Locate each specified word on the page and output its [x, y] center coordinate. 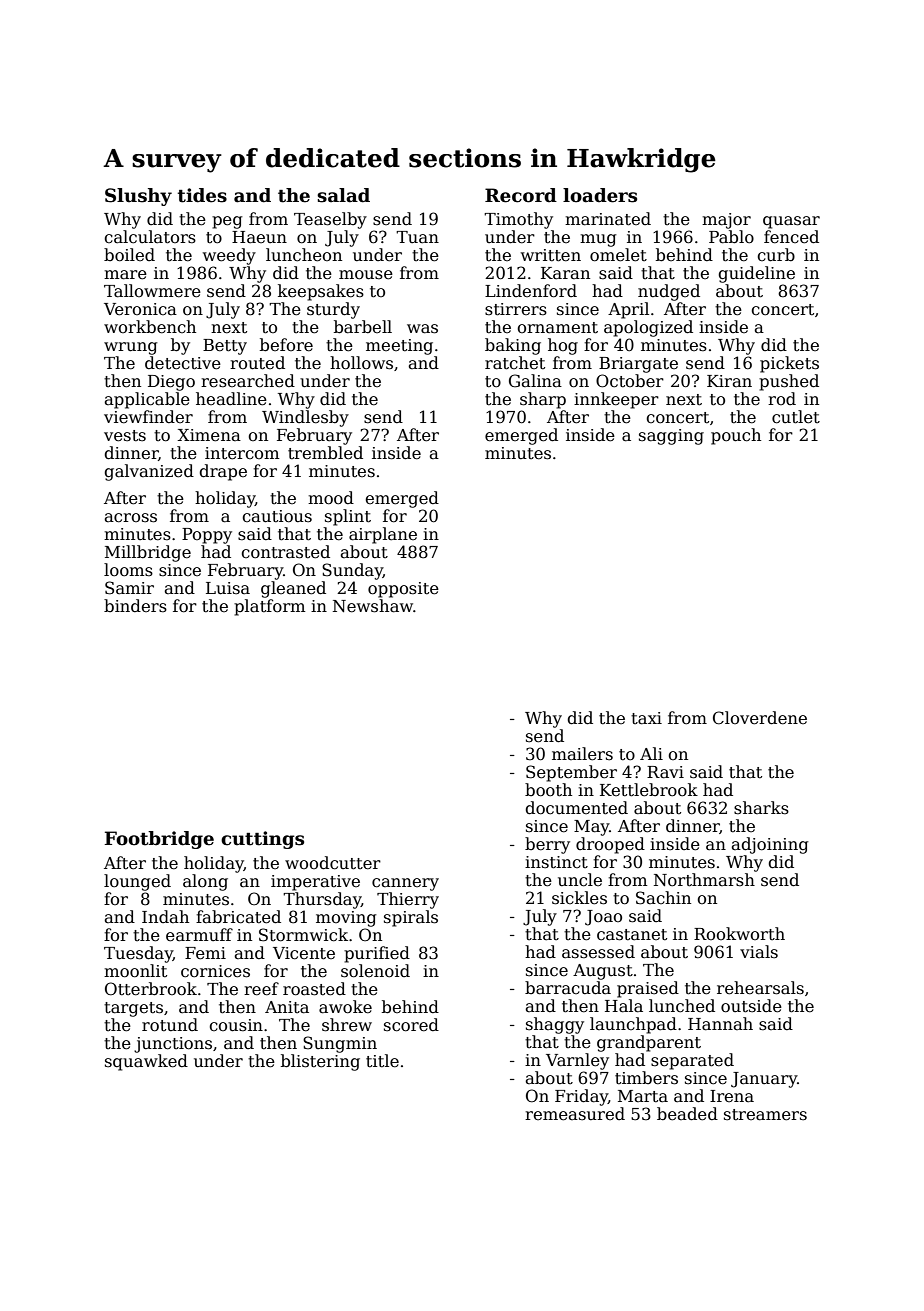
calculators [150, 237]
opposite [403, 590]
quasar [791, 222]
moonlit [135, 971]
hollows [361, 363]
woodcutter [333, 863]
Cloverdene [760, 718]
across [131, 518]
